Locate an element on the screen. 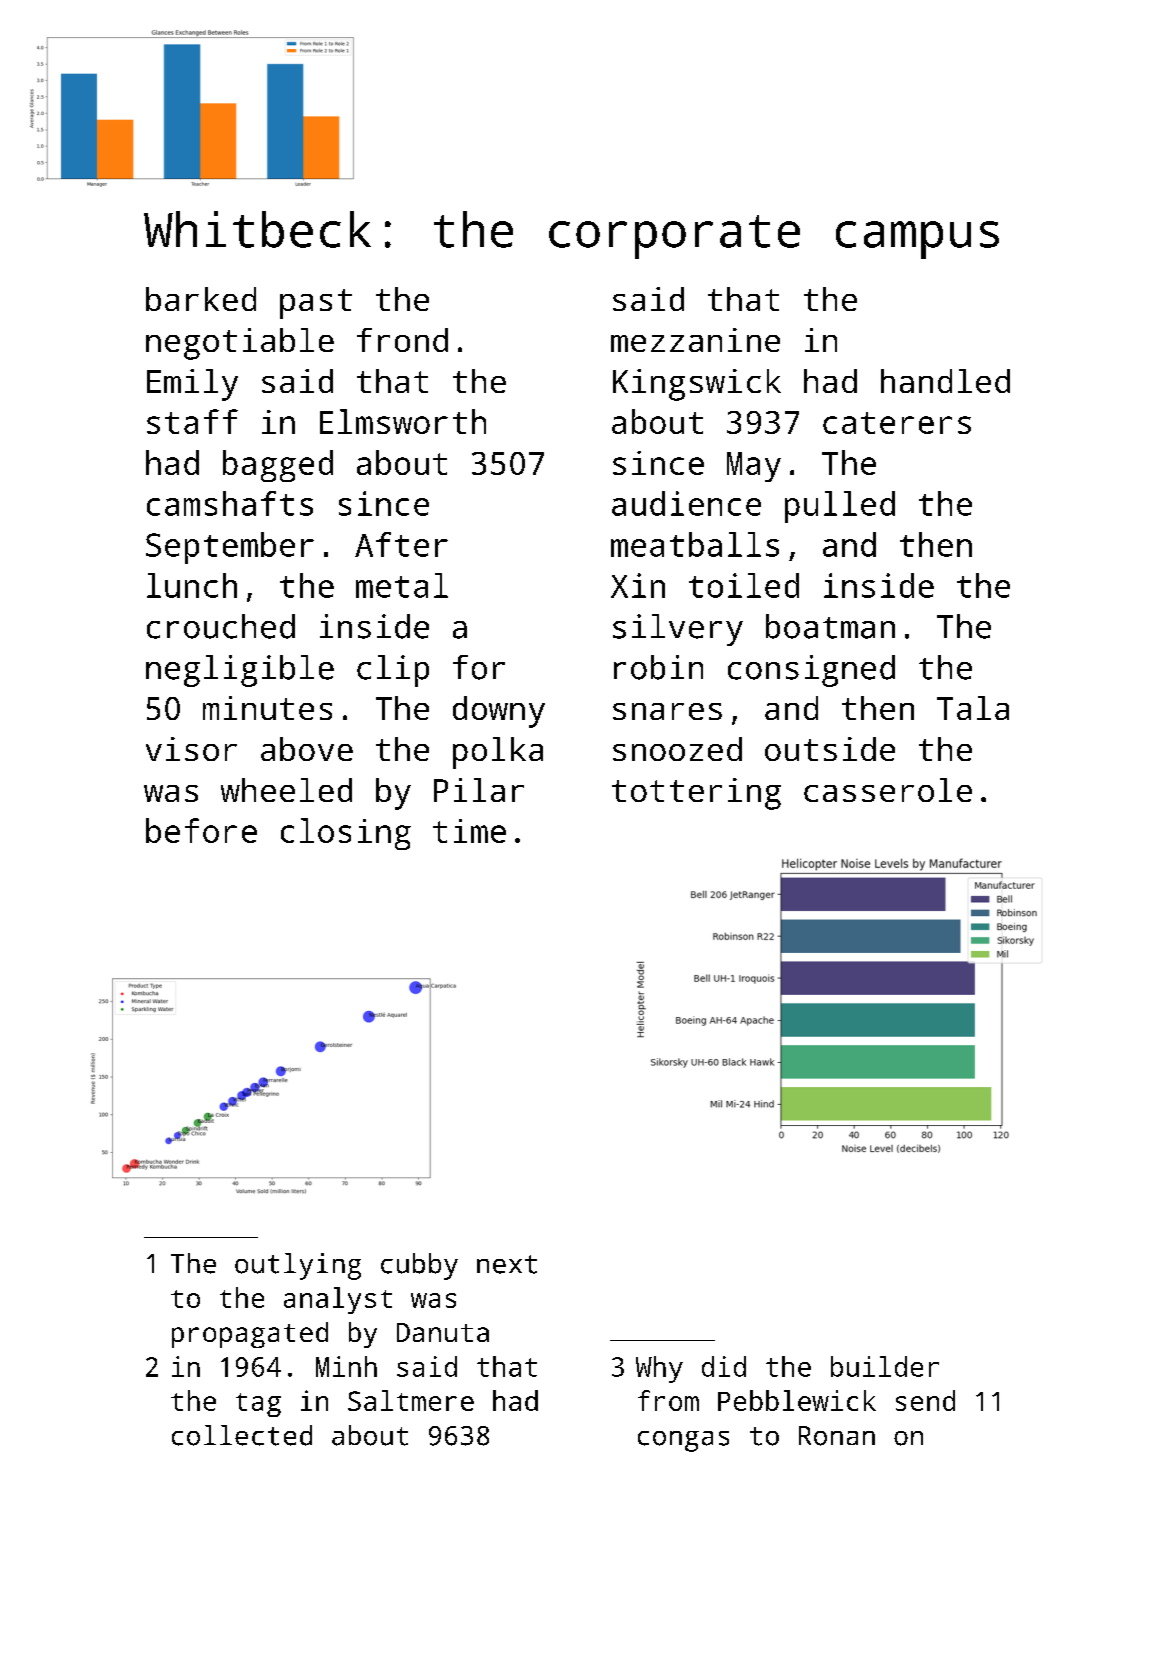 The height and width of the screenshot is (1654, 1165). handled is located at coordinates (945, 381).
